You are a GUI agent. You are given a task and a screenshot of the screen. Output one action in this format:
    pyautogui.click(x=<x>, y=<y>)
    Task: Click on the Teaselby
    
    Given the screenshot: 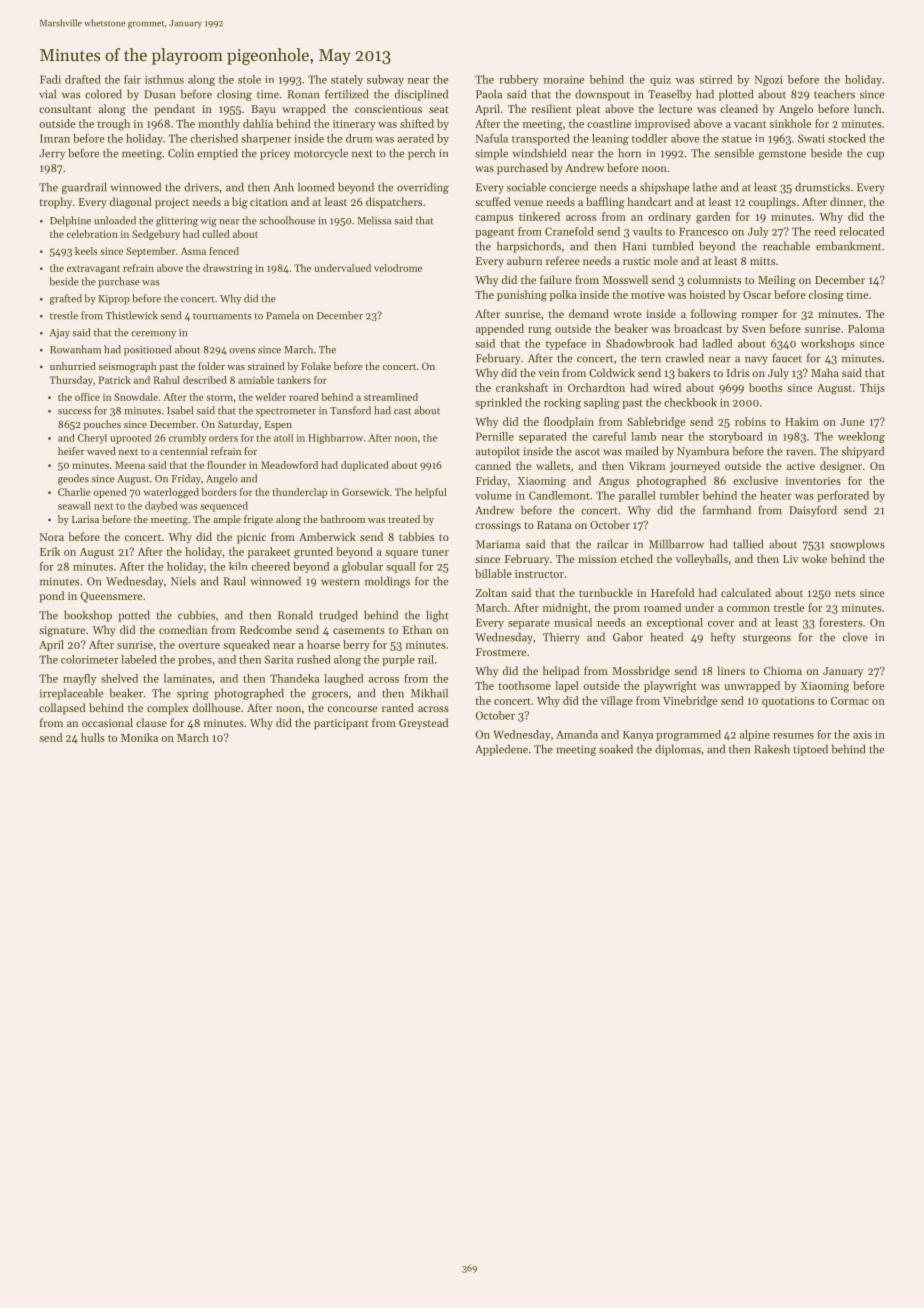 What is the action you would take?
    pyautogui.click(x=670, y=95)
